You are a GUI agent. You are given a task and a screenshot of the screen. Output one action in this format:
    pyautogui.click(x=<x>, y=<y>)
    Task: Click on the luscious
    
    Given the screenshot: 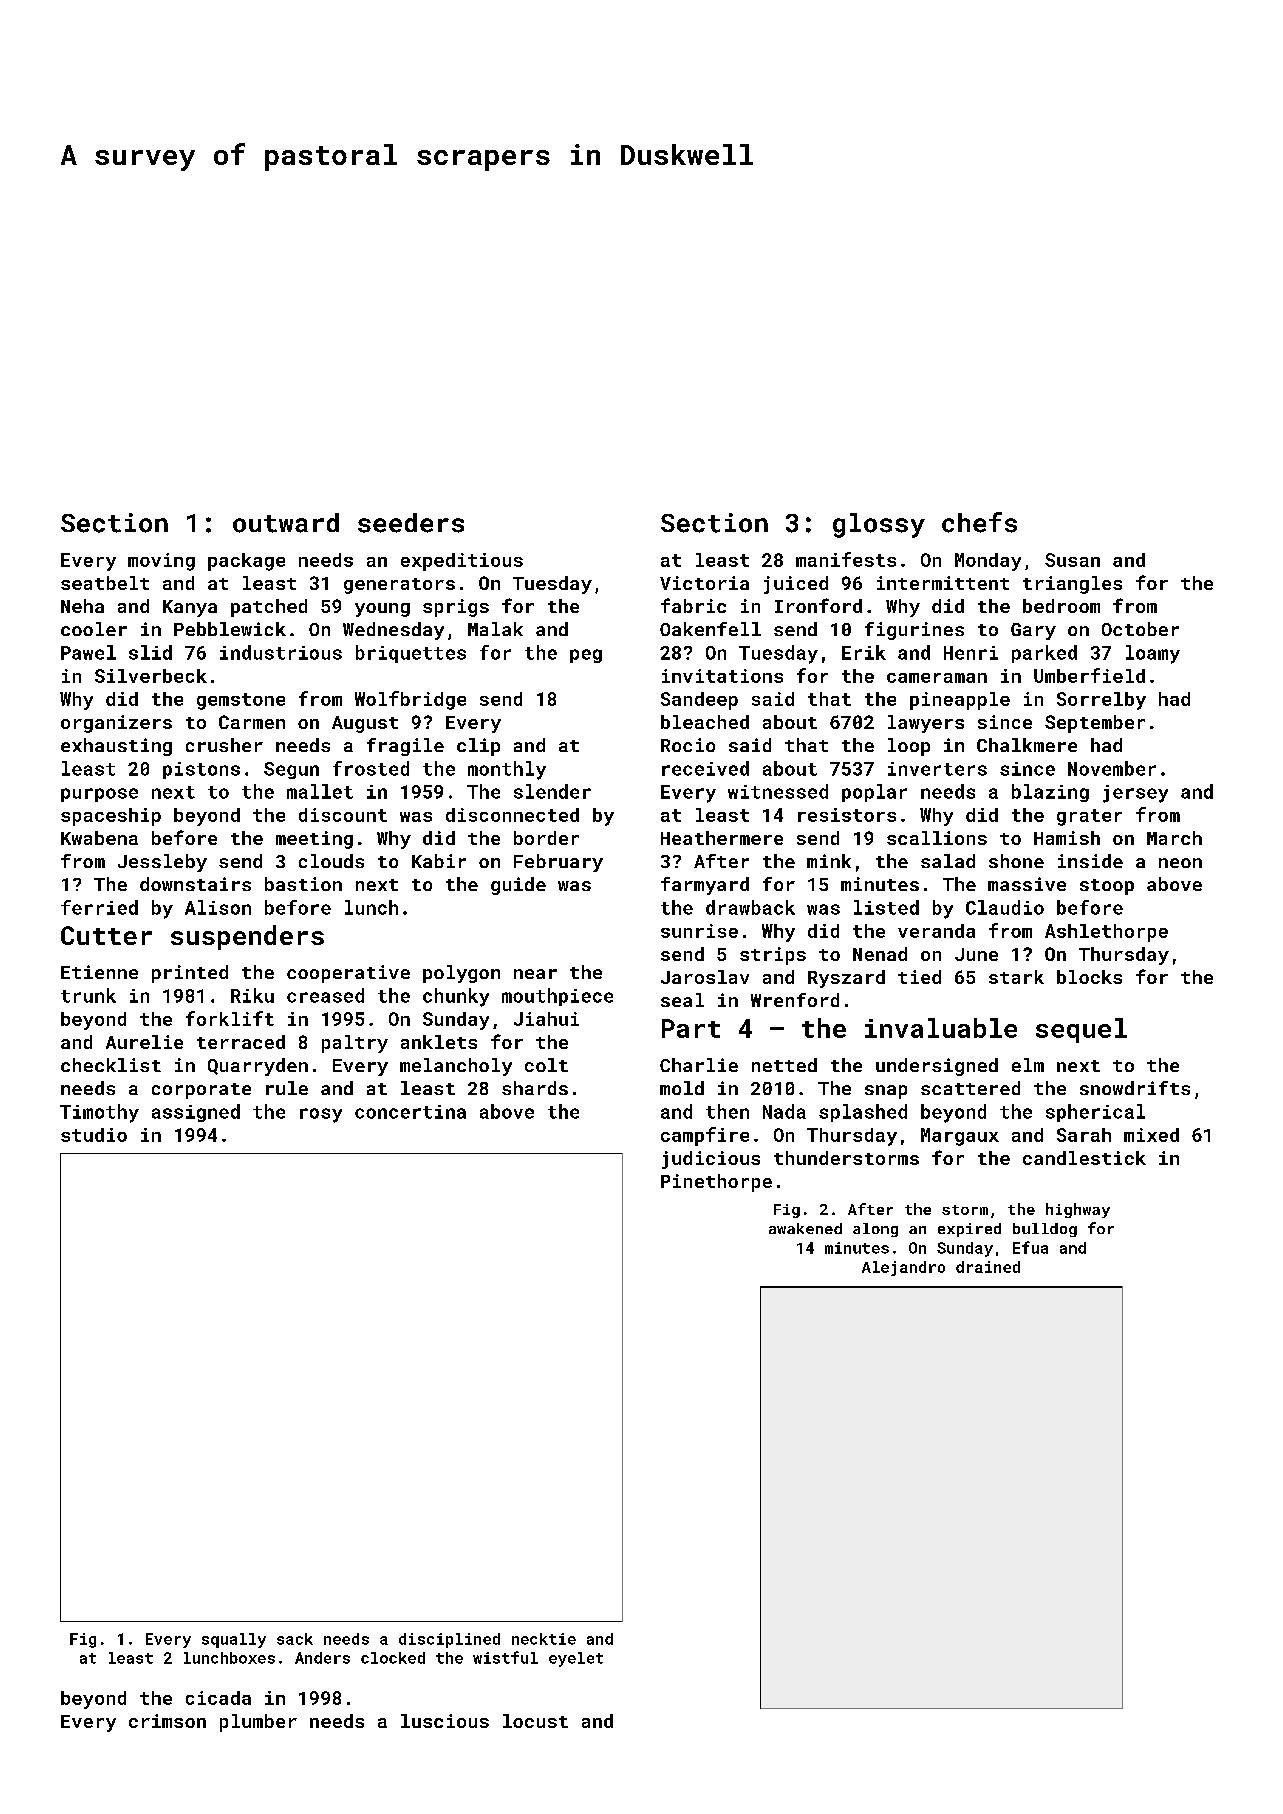 What is the action you would take?
    pyautogui.click(x=445, y=1721)
